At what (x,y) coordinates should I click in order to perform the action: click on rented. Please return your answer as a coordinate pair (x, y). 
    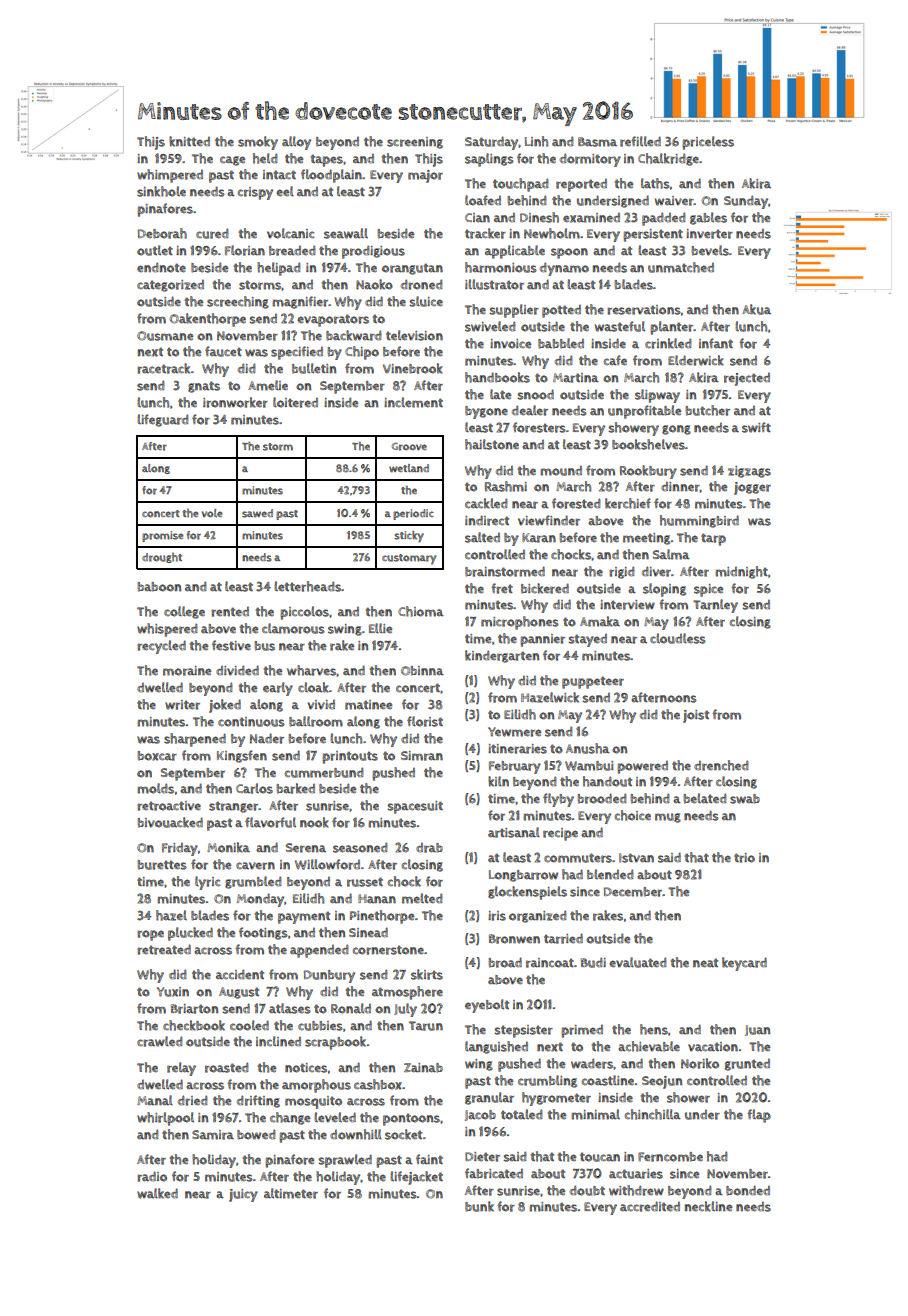
    Looking at the image, I should click on (230, 612).
